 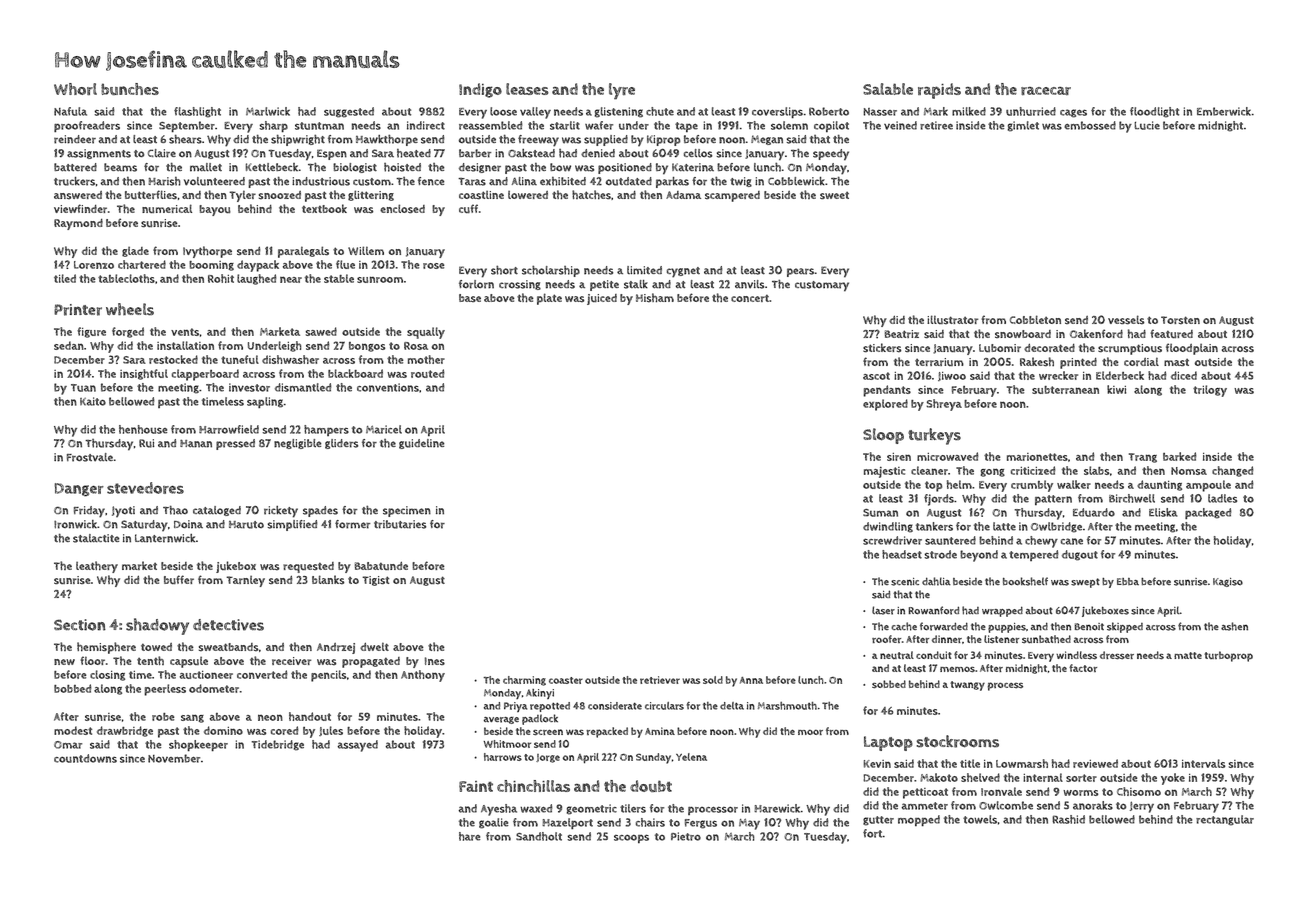 I want to click on Ebba, so click(x=1128, y=581).
